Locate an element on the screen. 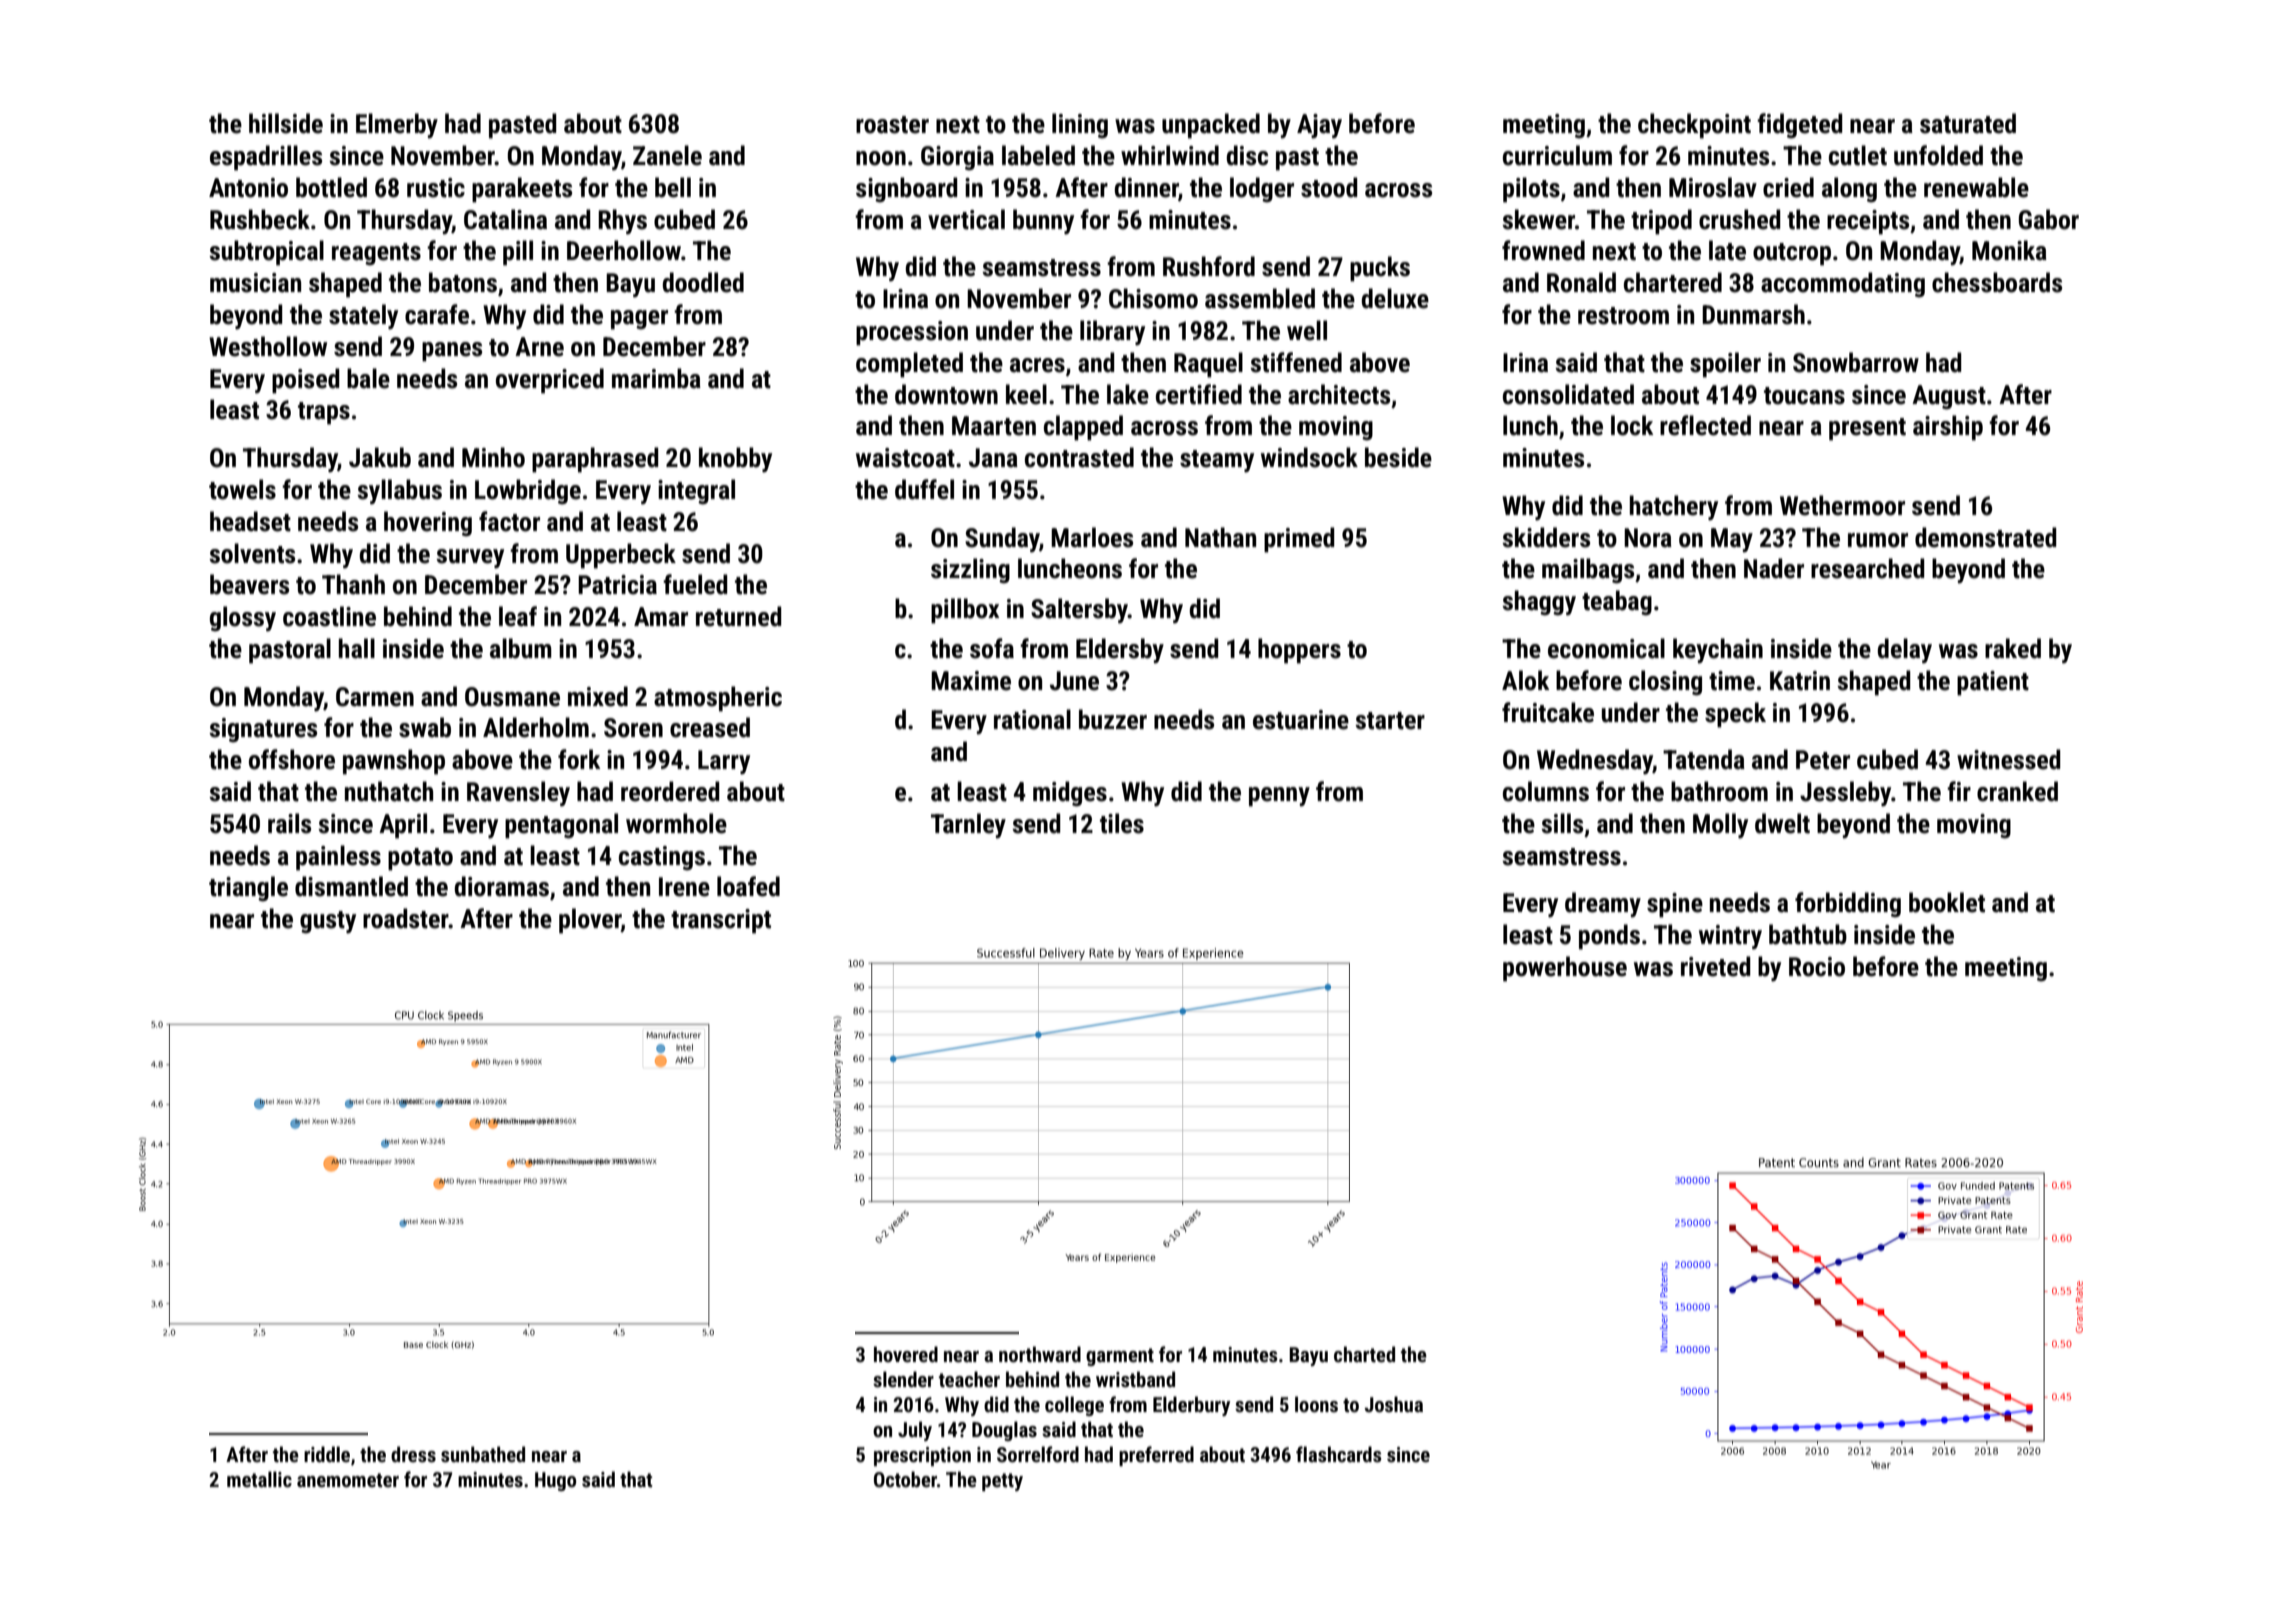 This screenshot has width=2292, height=1620. tiles is located at coordinates (1122, 823).
